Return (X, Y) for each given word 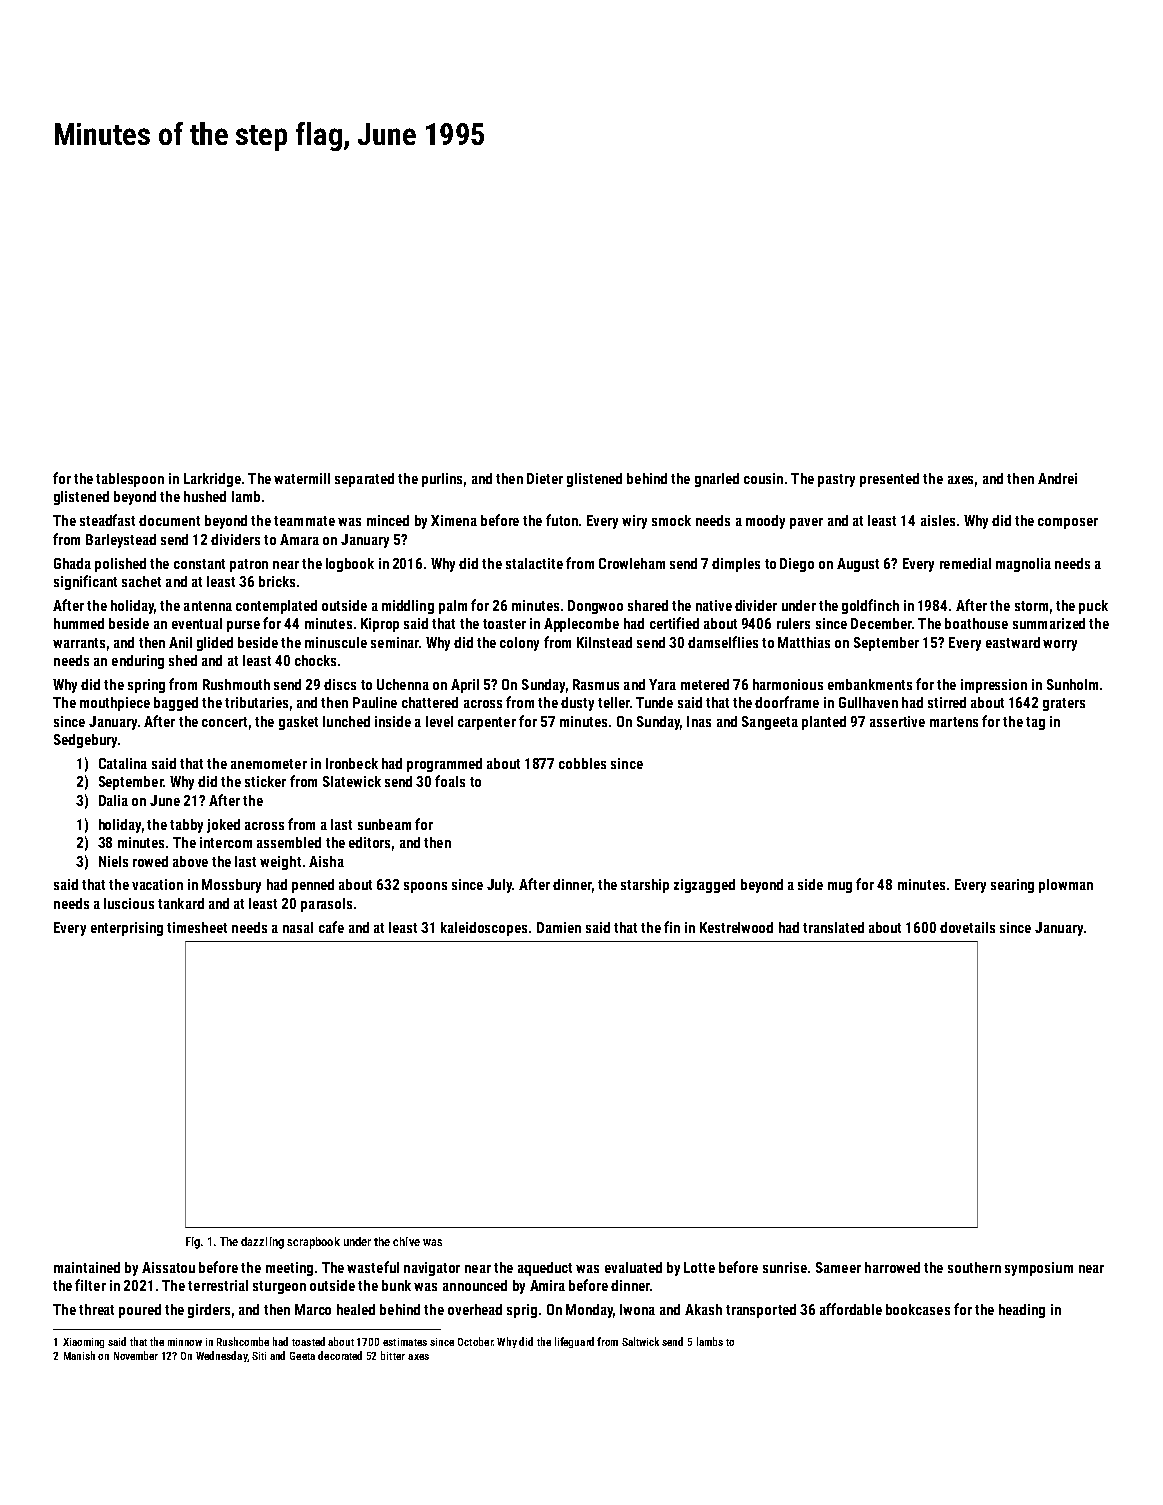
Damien (559, 927)
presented (889, 480)
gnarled (717, 480)
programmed (444, 765)
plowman (1066, 886)
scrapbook (313, 1243)
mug (840, 887)
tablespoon (130, 480)
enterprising (127, 929)
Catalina (123, 763)
